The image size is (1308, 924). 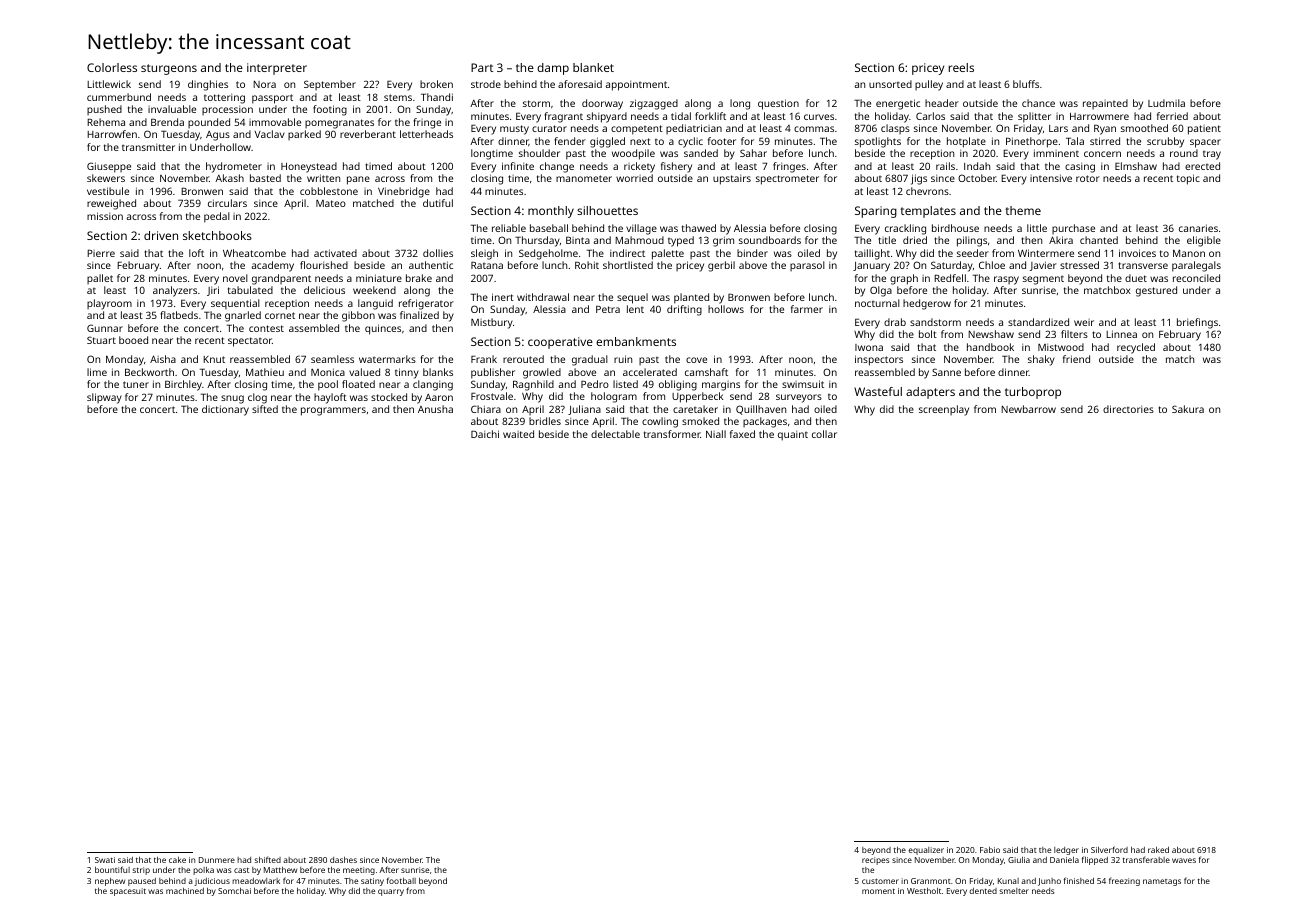 I want to click on delectable, so click(x=615, y=434).
